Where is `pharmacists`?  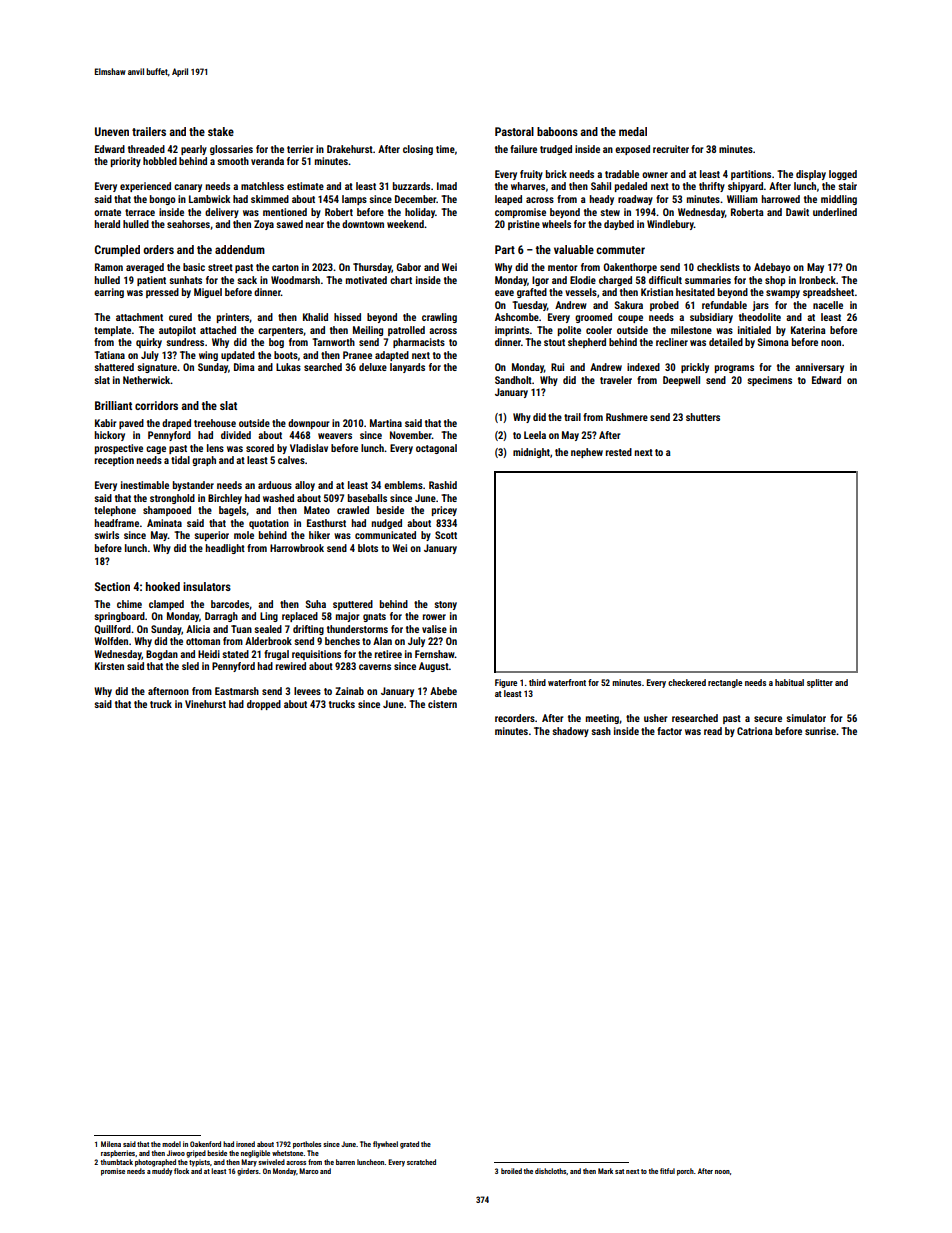 pharmacists is located at coordinates (419, 343).
